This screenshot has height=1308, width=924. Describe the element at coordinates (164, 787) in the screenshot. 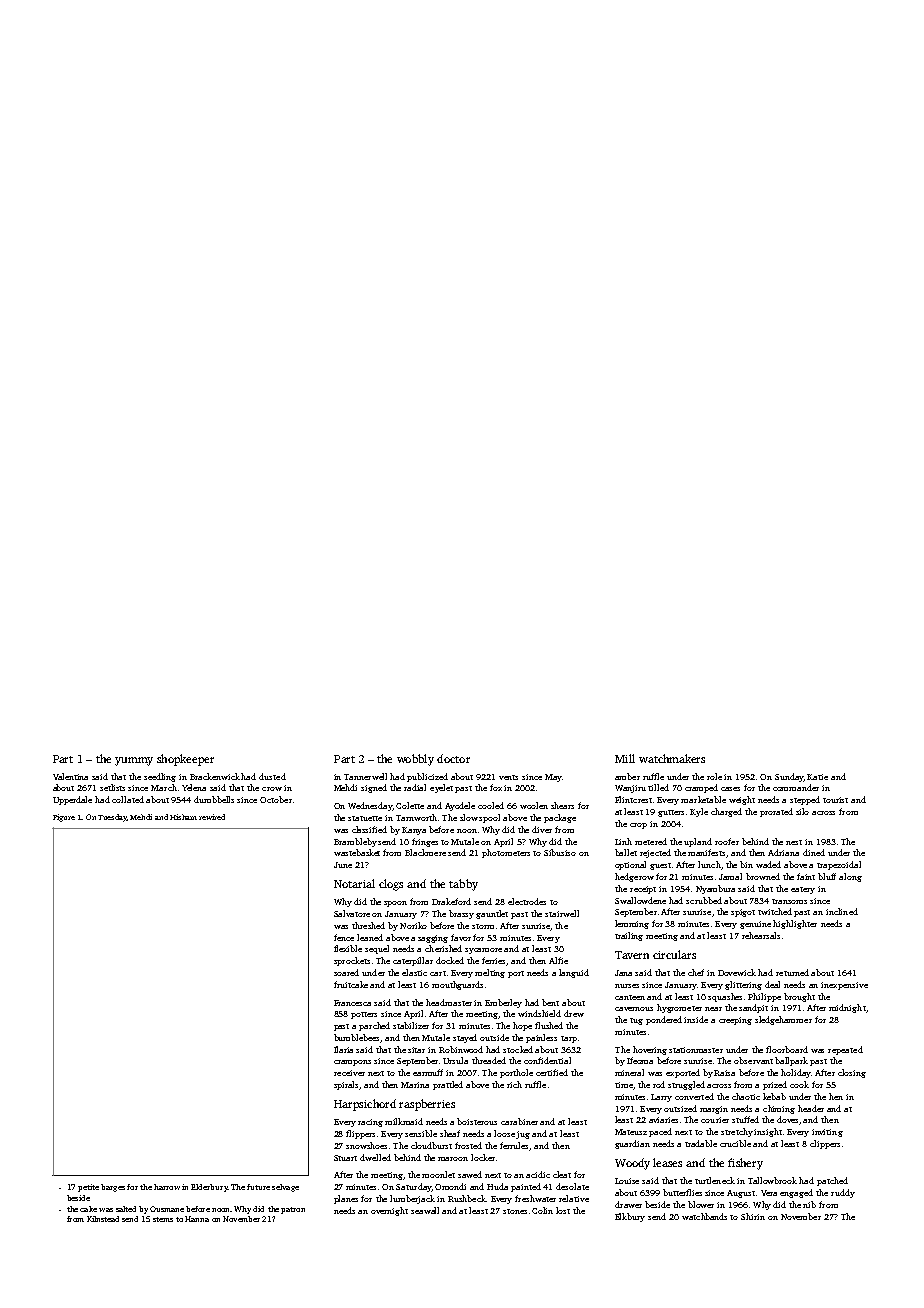

I see `March` at that location.
